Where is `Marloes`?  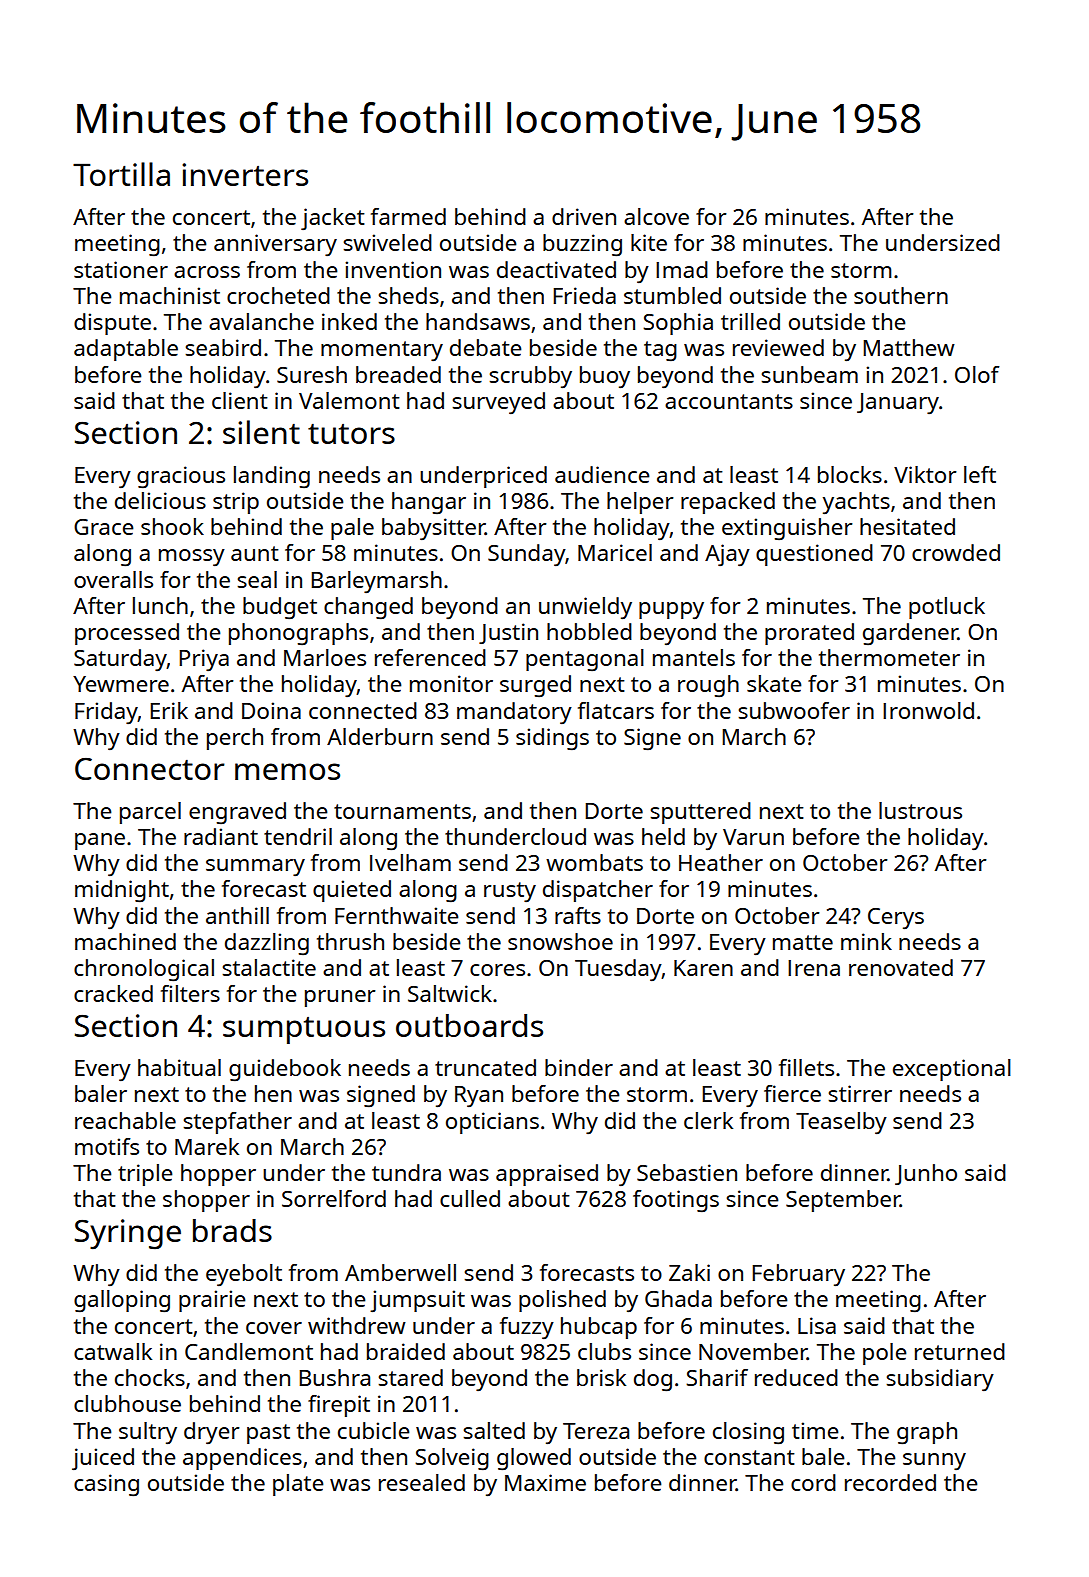 Marloes is located at coordinates (325, 657).
